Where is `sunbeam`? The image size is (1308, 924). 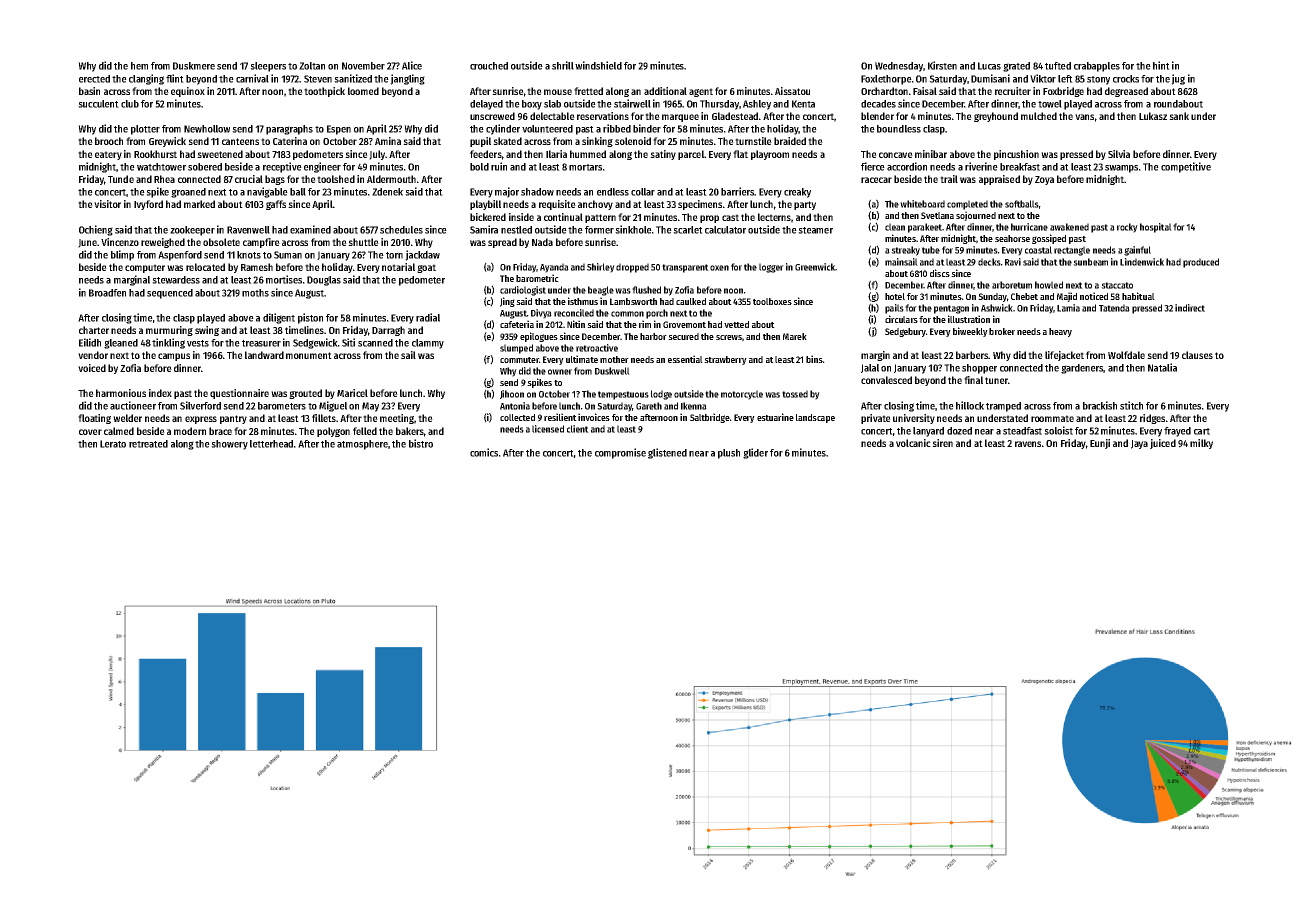
sunbeam is located at coordinates (1090, 262).
